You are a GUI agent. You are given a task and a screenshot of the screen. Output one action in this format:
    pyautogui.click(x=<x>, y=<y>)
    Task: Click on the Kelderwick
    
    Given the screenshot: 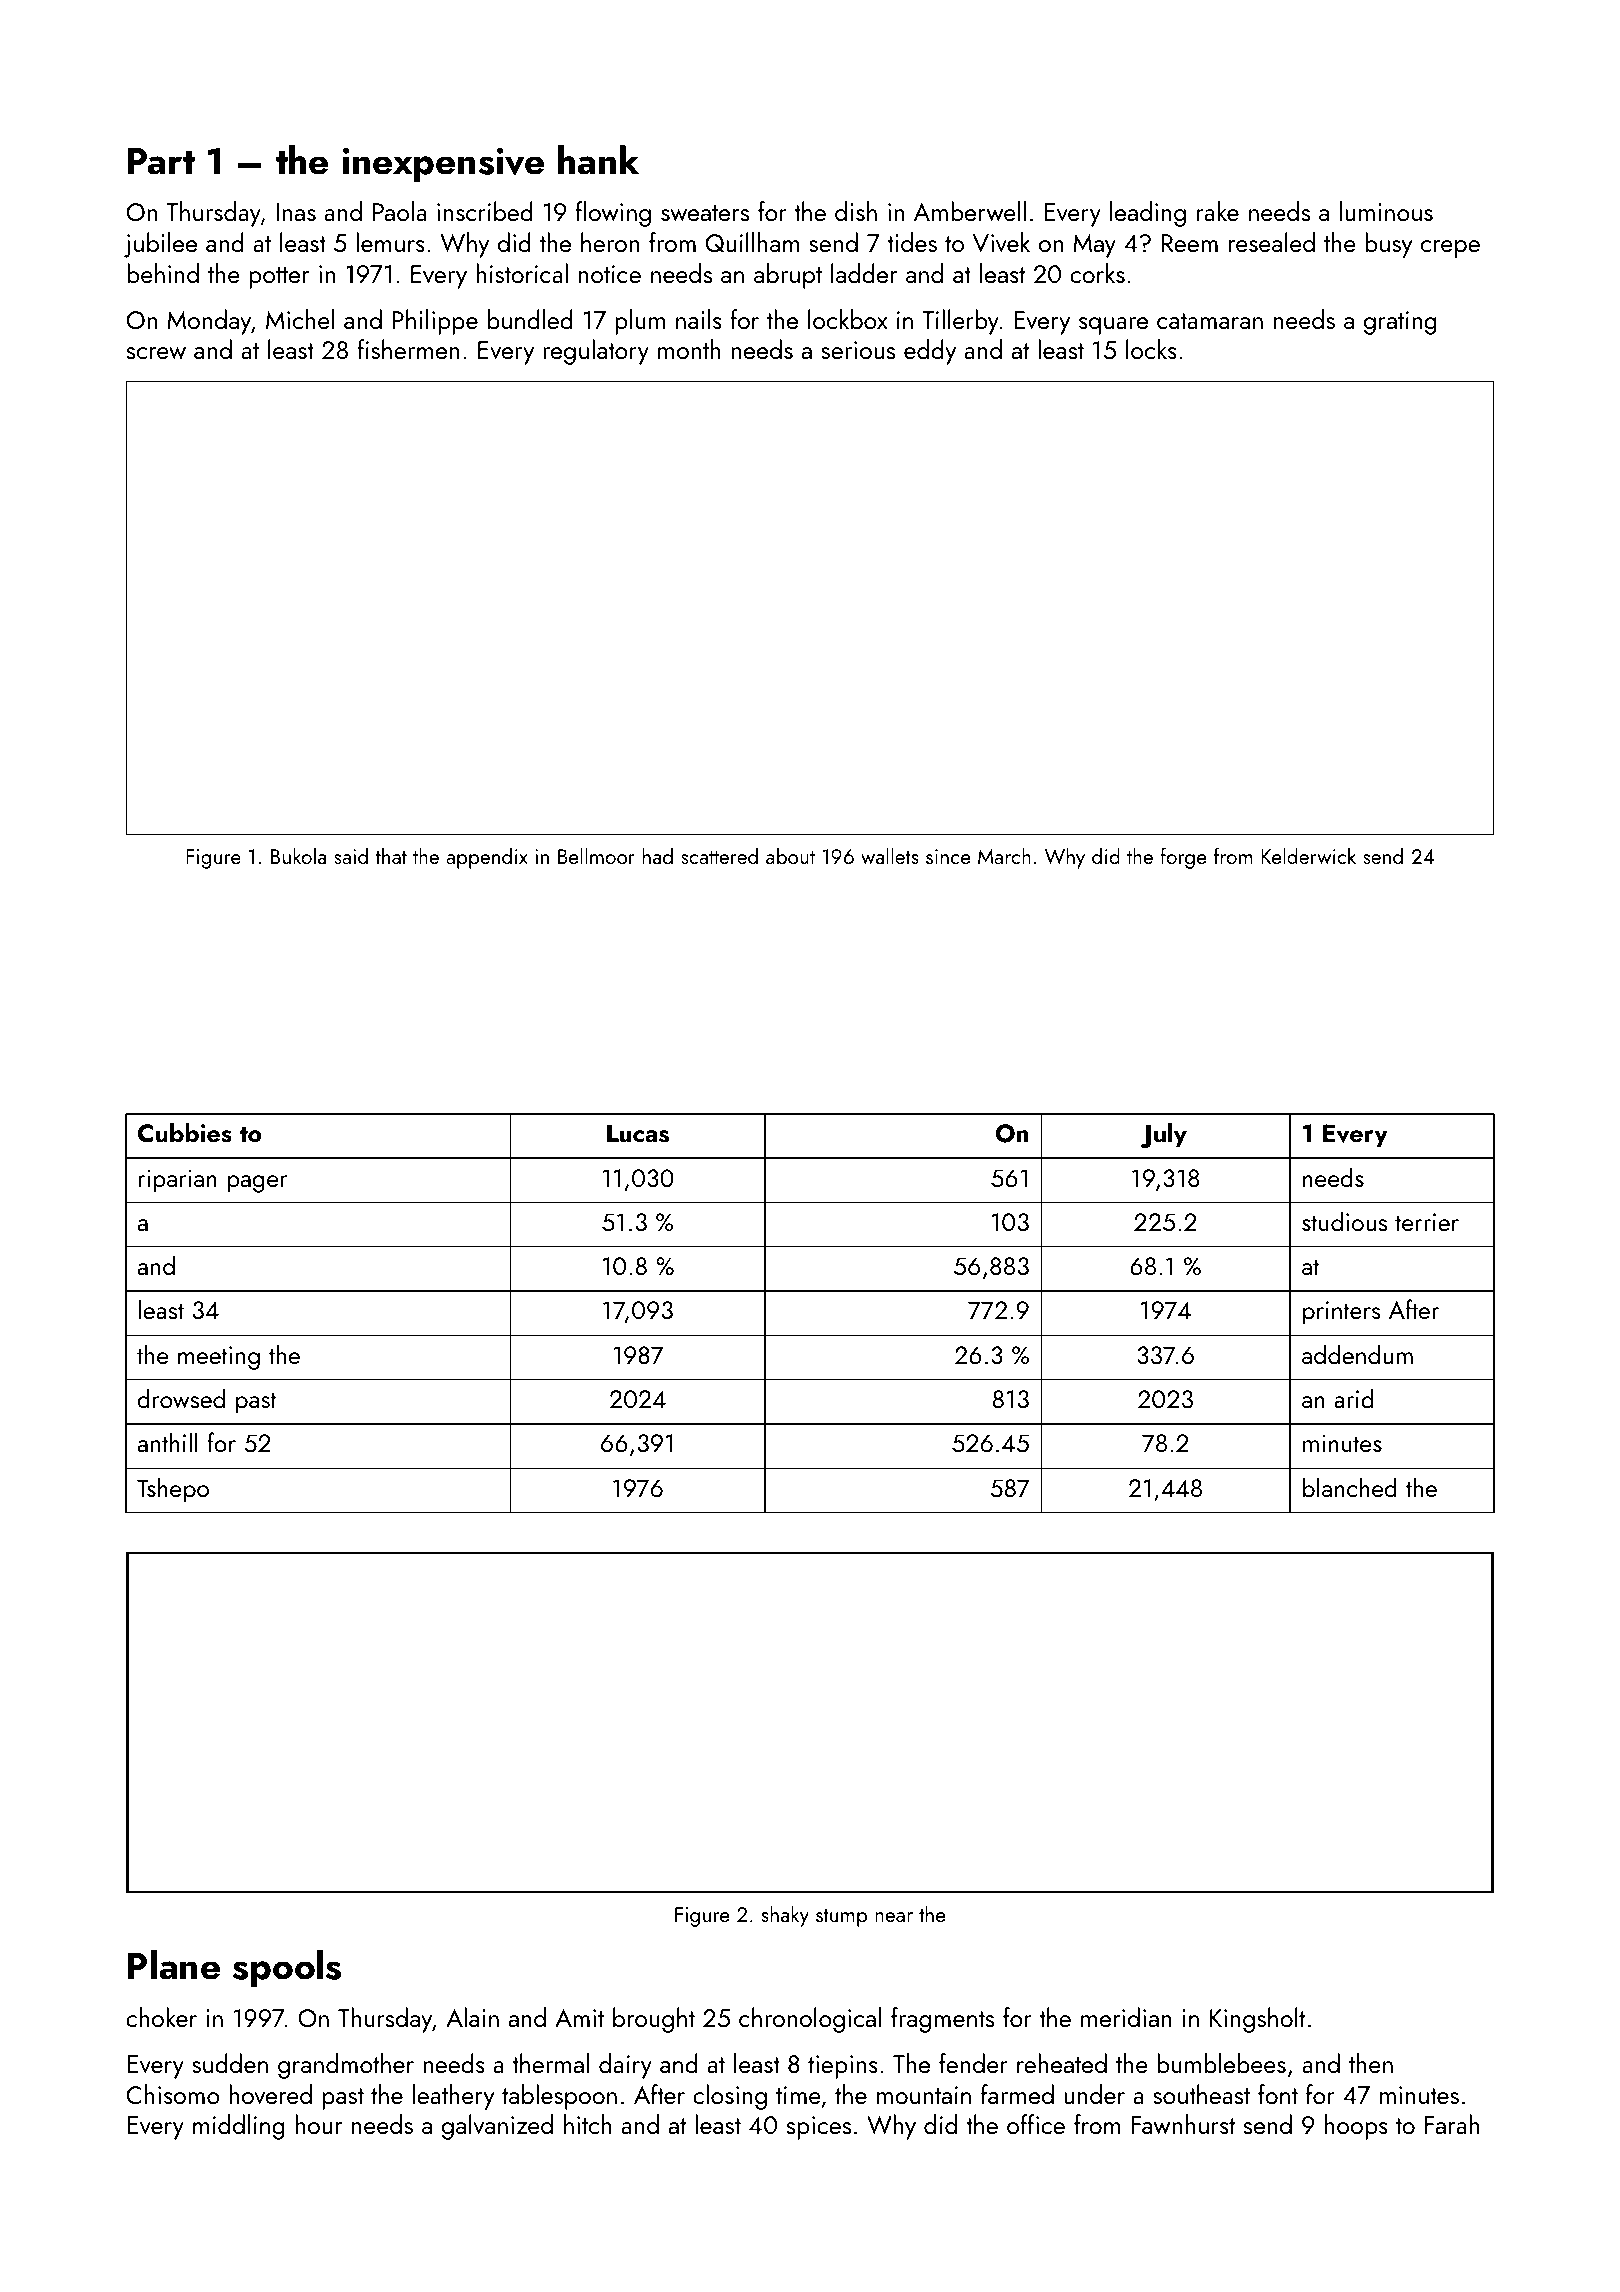 What is the action you would take?
    pyautogui.click(x=1308, y=855)
